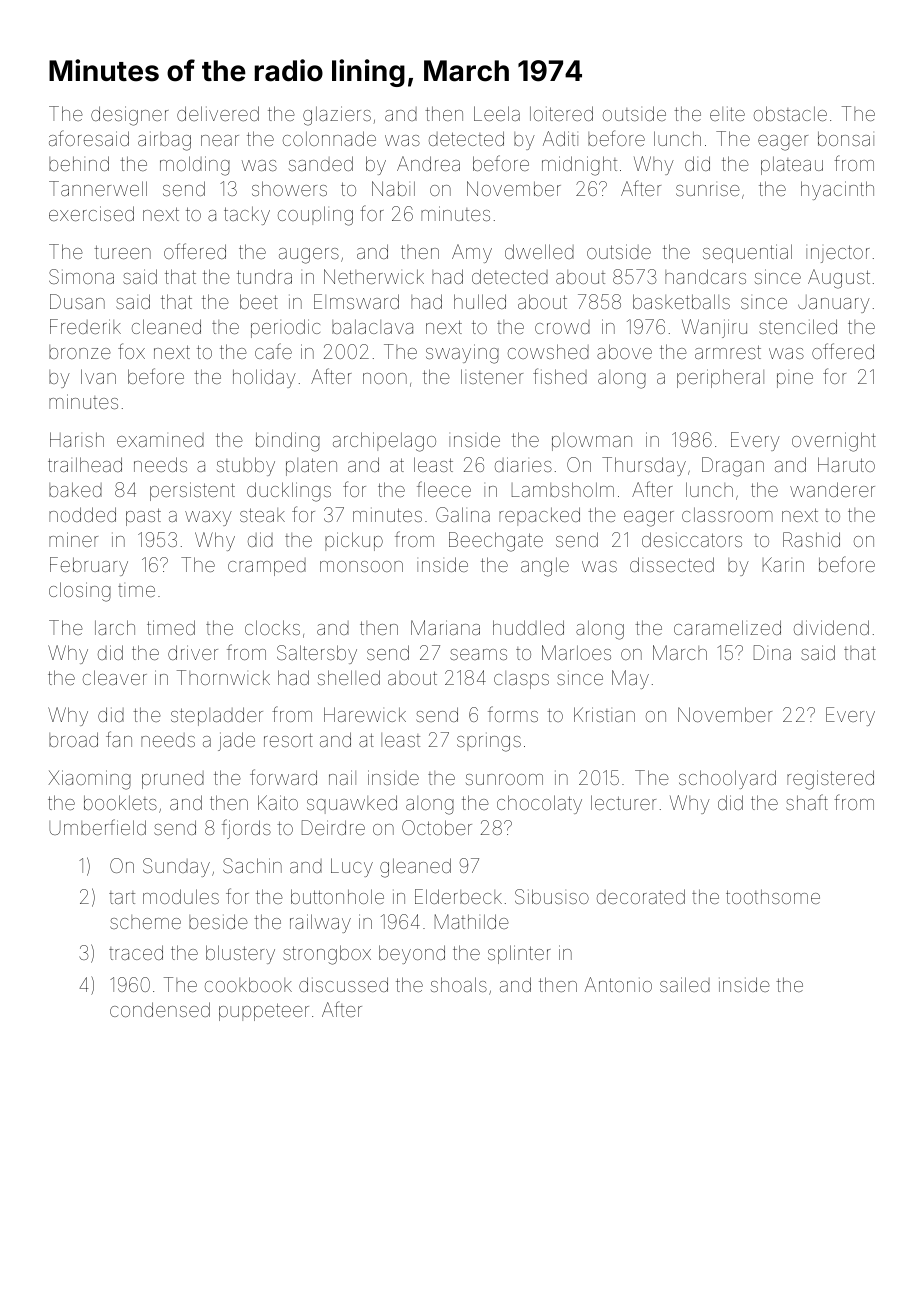 Image resolution: width=924 pixels, height=1308 pixels. What do you see at coordinates (85, 326) in the page?
I see `Frederik` at bounding box center [85, 326].
